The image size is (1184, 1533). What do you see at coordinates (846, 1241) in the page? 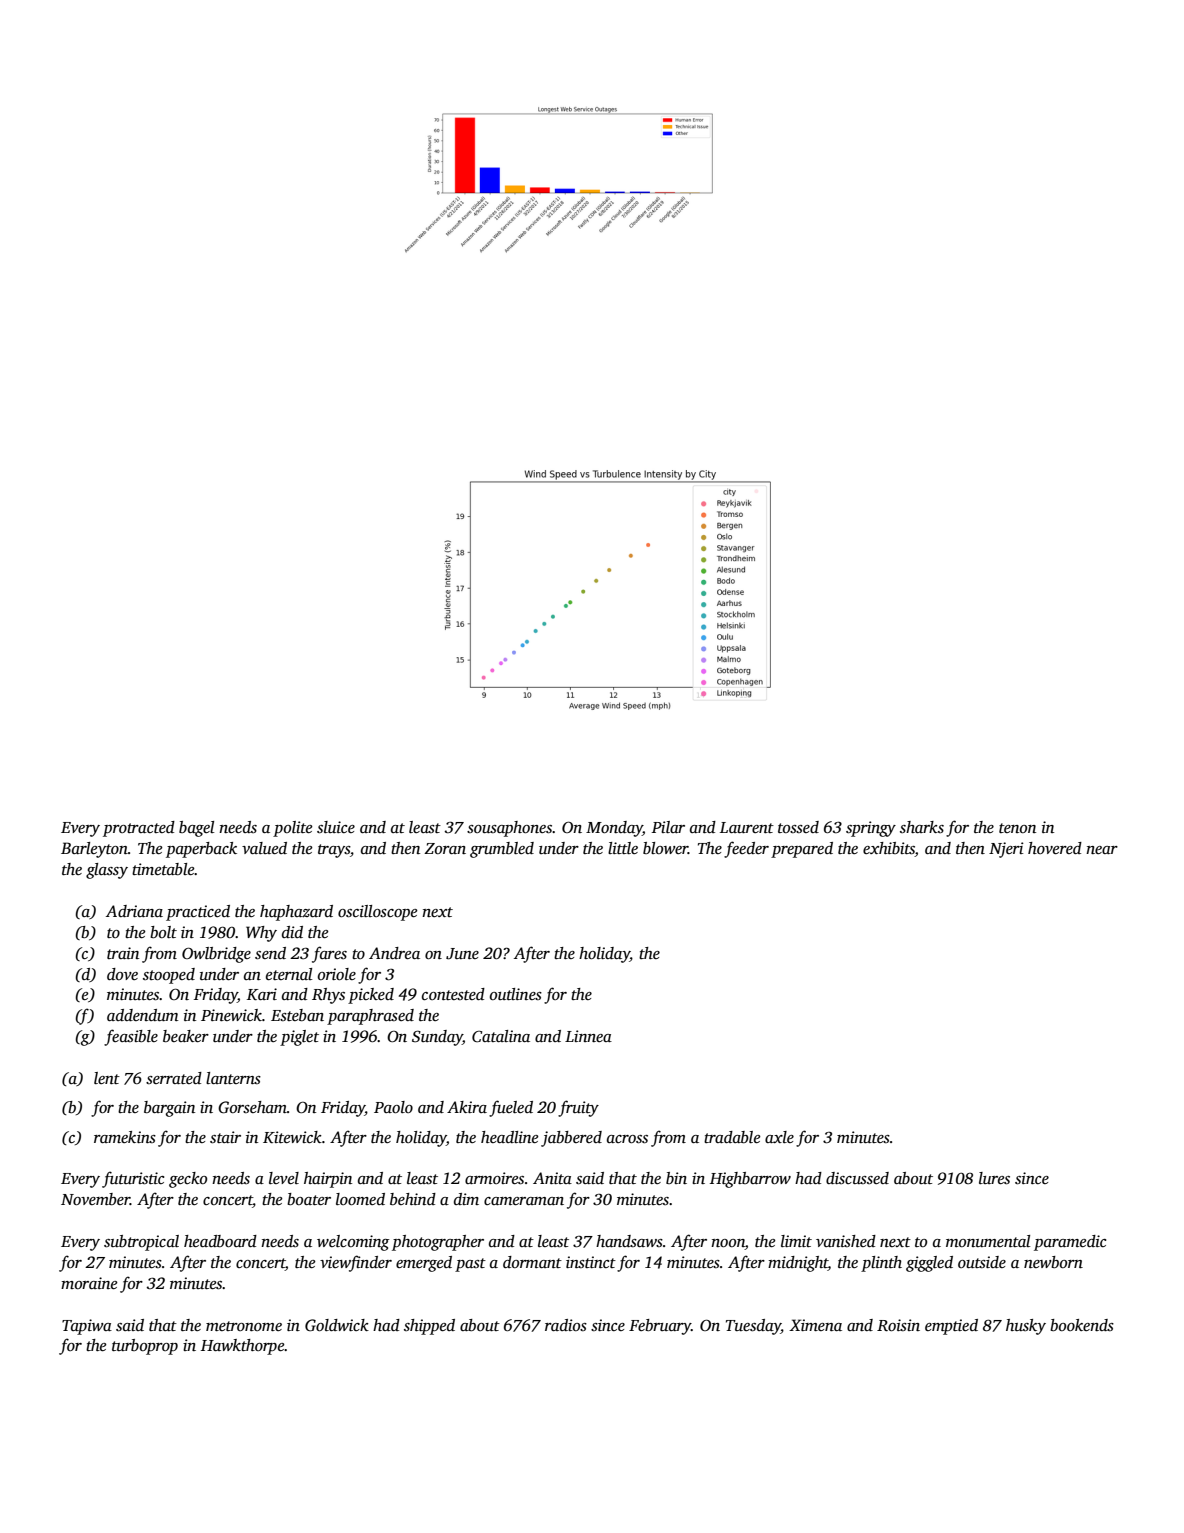
I see `vanished` at bounding box center [846, 1241].
